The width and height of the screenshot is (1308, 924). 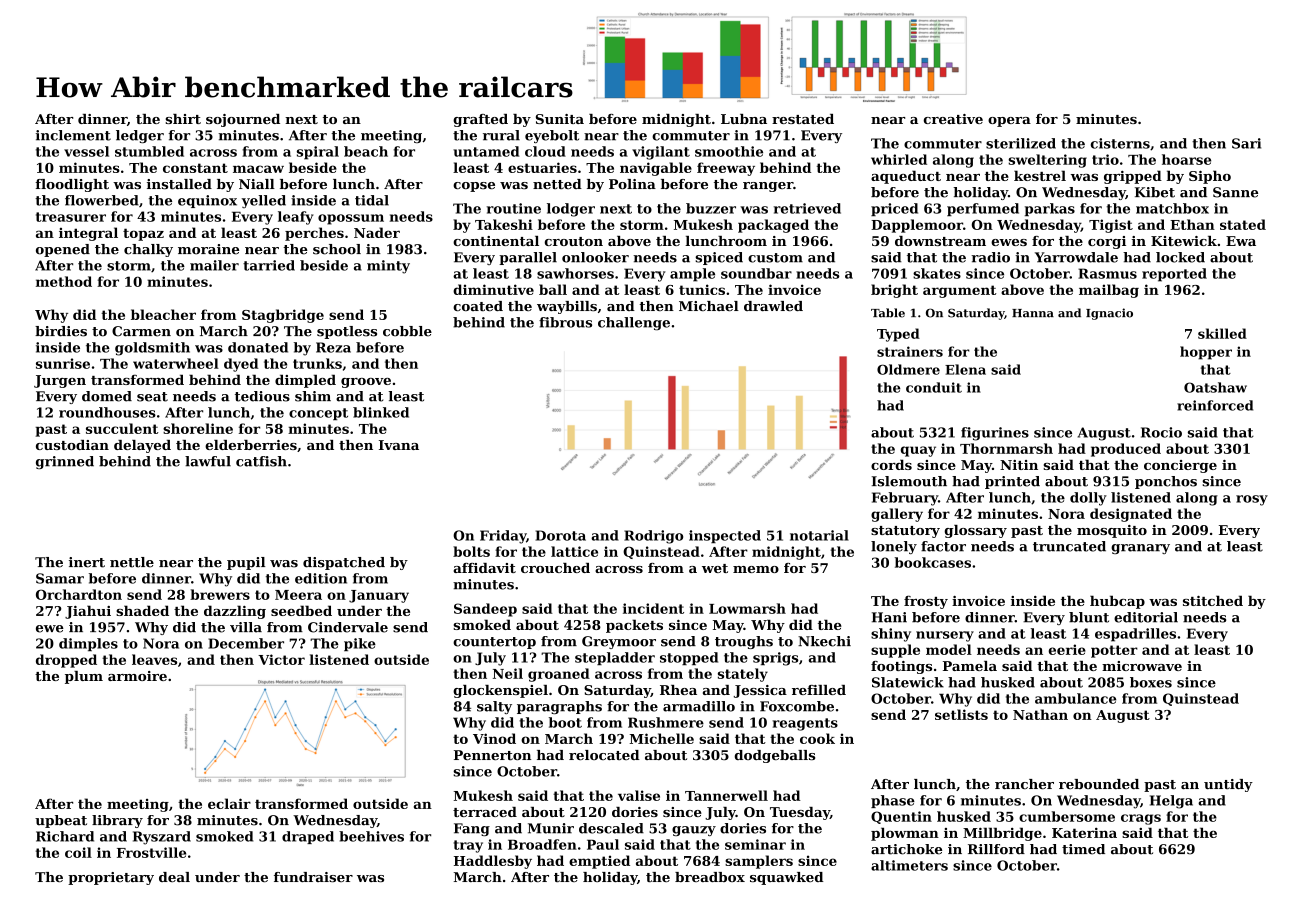 I want to click on bookcases, so click(x=933, y=562).
